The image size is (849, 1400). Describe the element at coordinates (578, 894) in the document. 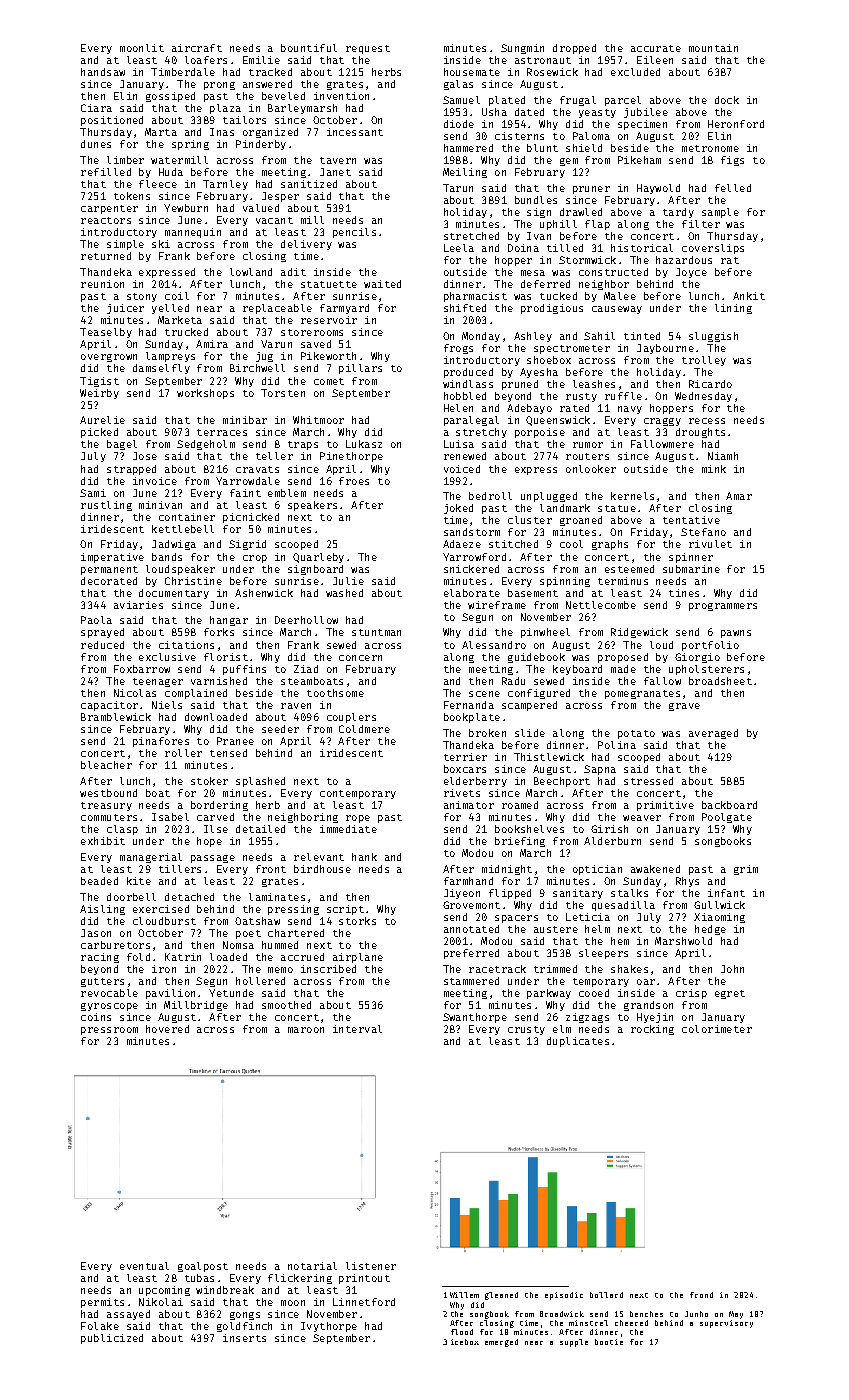

I see `sanitary` at that location.
